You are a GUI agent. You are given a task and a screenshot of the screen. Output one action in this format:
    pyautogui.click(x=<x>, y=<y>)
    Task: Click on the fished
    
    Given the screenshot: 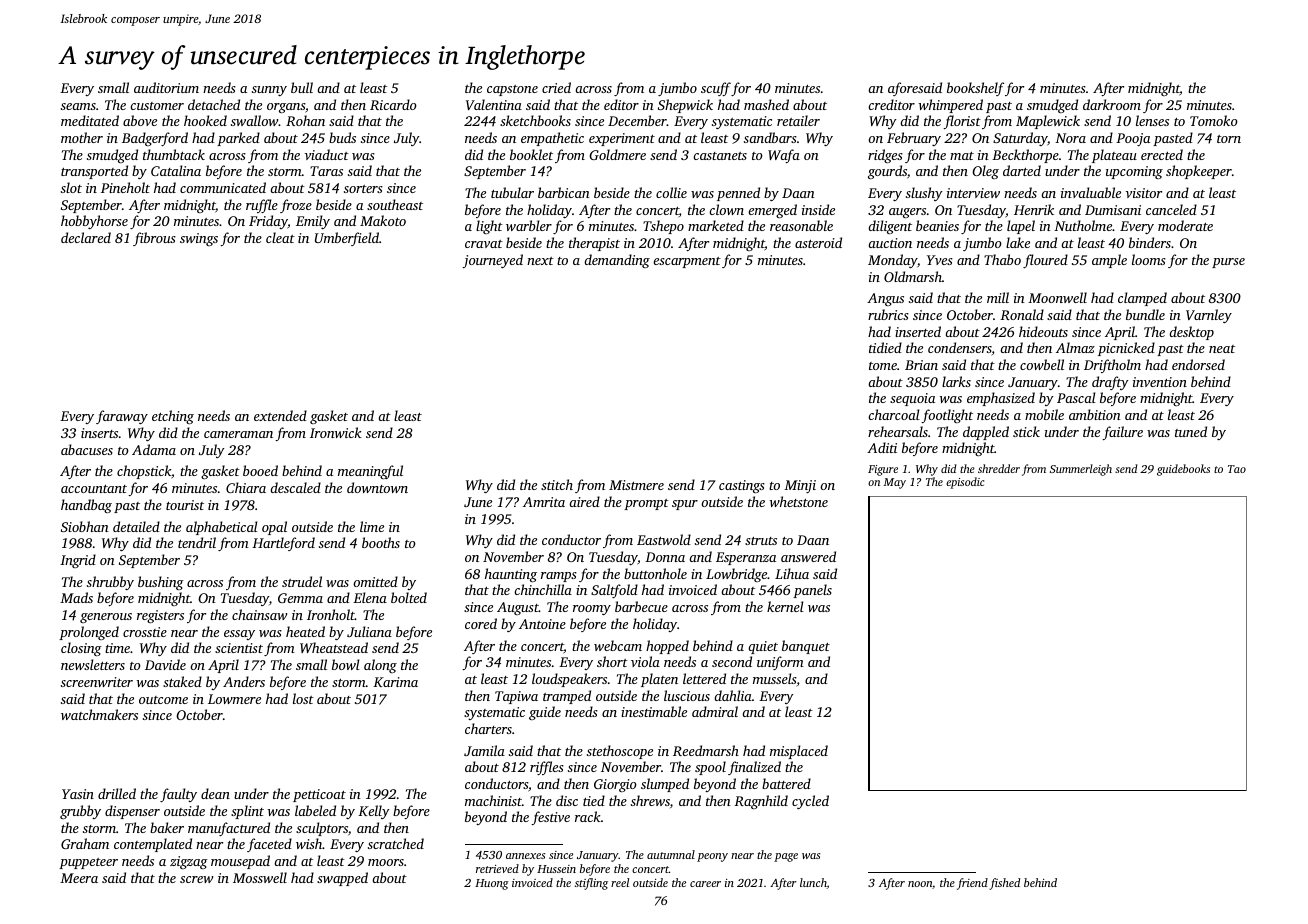 What is the action you would take?
    pyautogui.click(x=1004, y=884)
